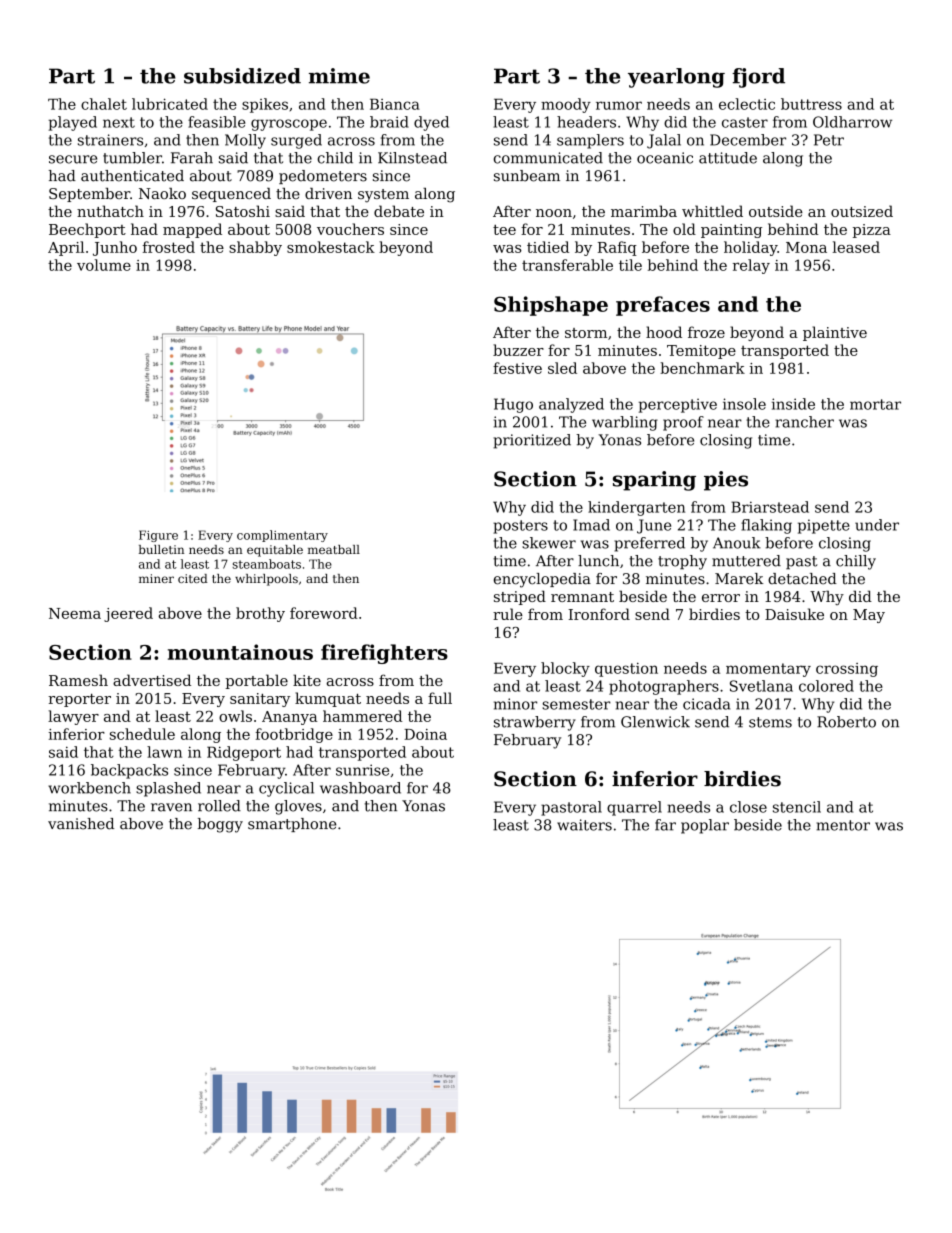 The height and width of the screenshot is (1233, 952). I want to click on trophy, so click(682, 562).
